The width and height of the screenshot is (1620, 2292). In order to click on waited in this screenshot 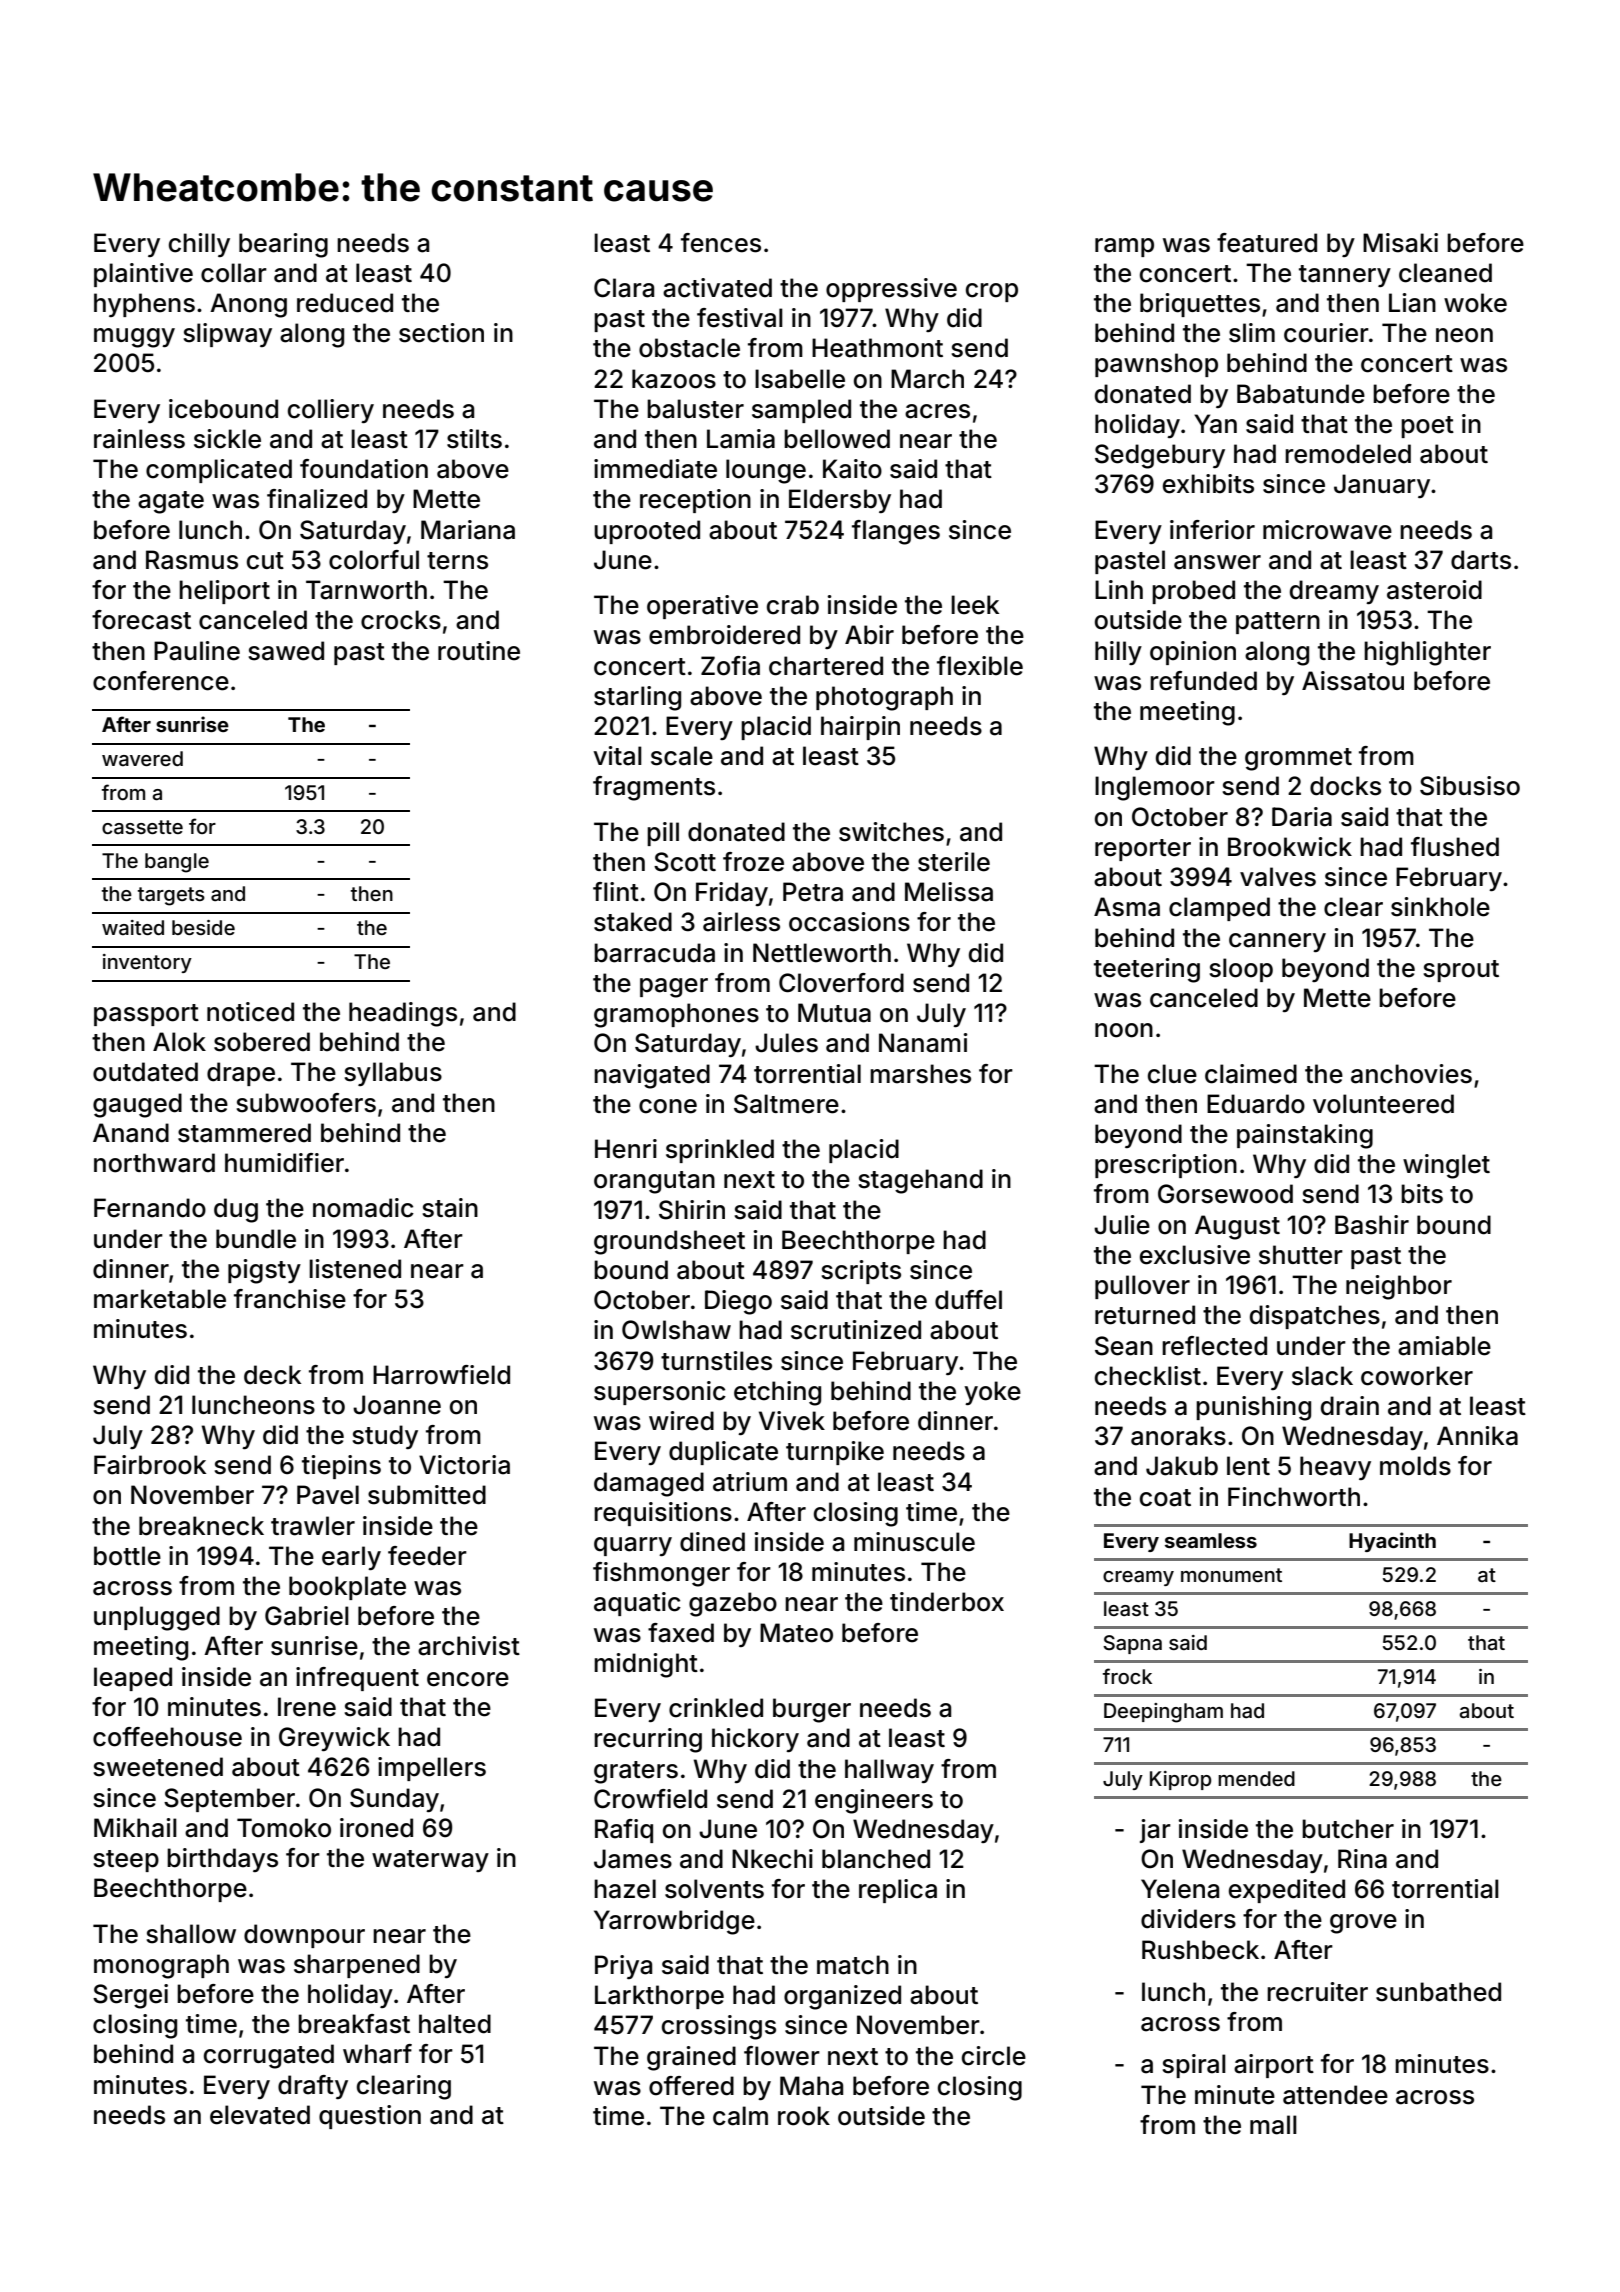, I will do `click(133, 927)`.
